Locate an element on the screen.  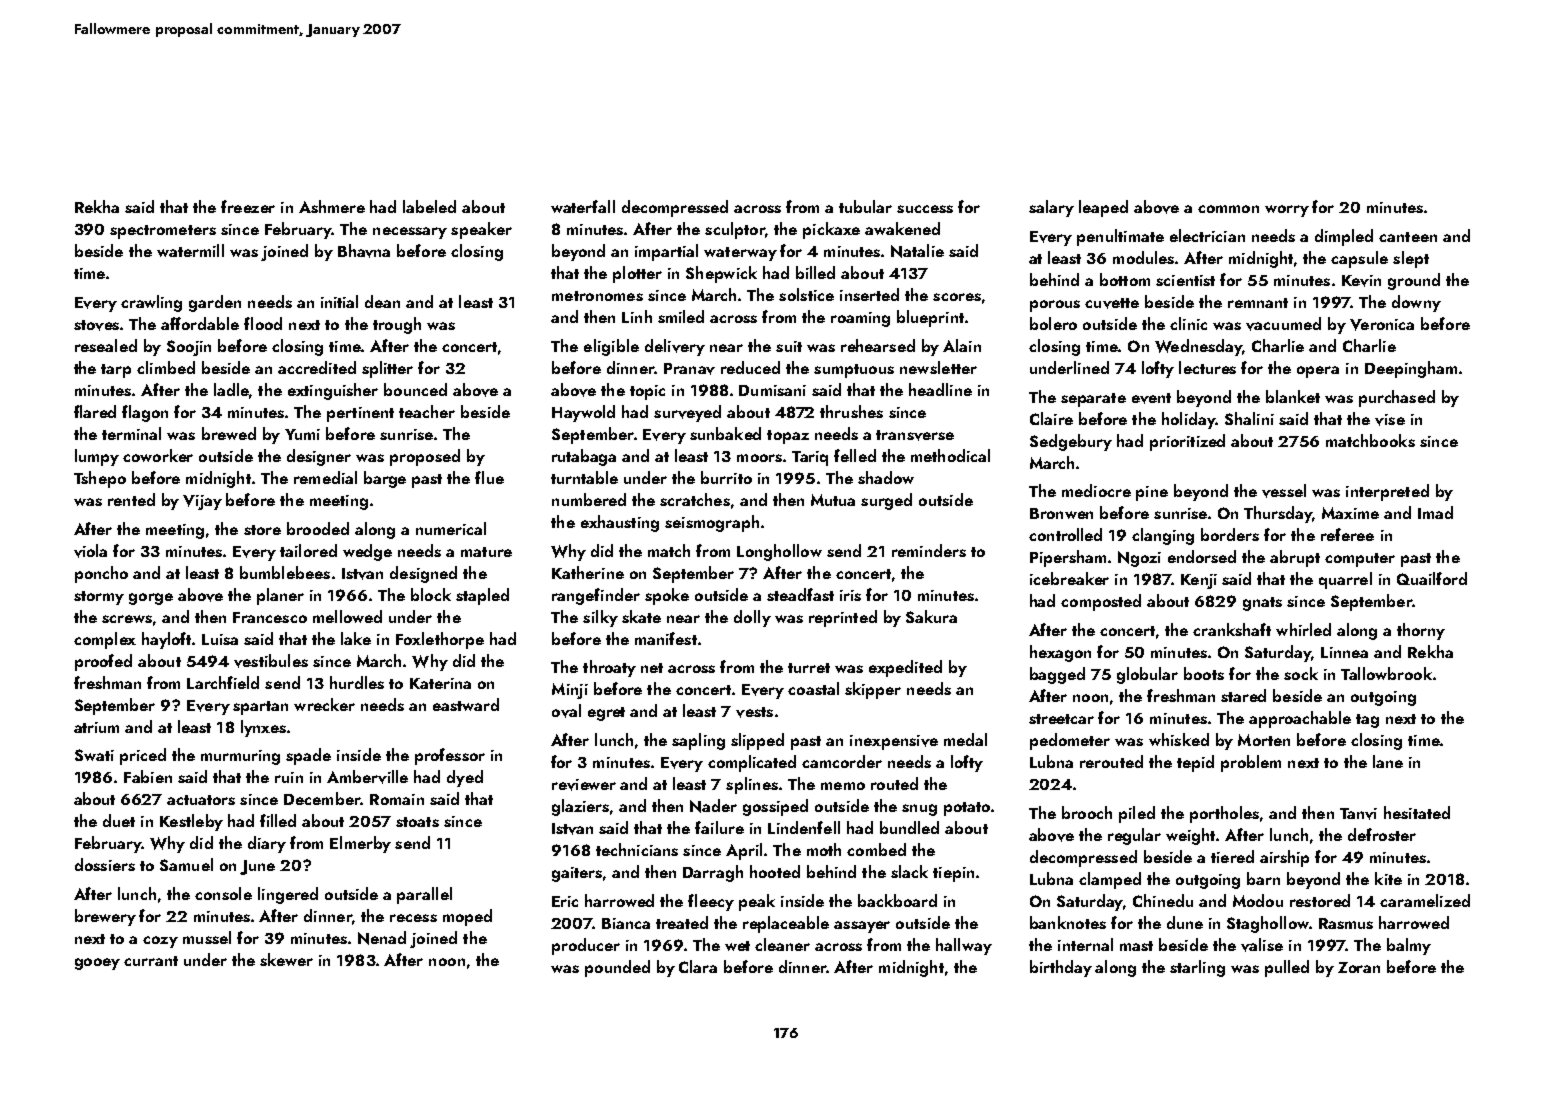
terminal is located at coordinates (131, 433).
